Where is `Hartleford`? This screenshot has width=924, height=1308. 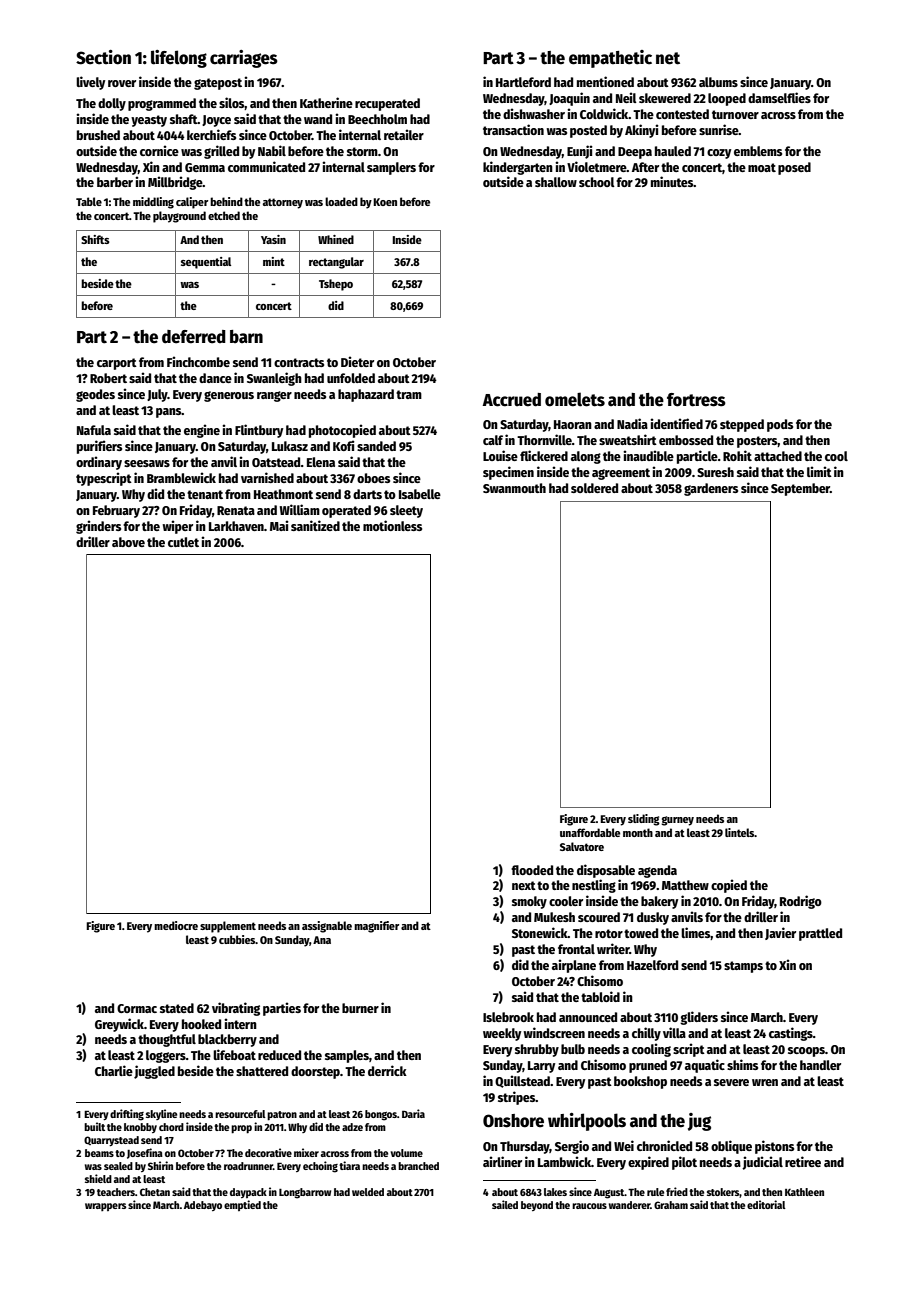 Hartleford is located at coordinates (523, 82).
